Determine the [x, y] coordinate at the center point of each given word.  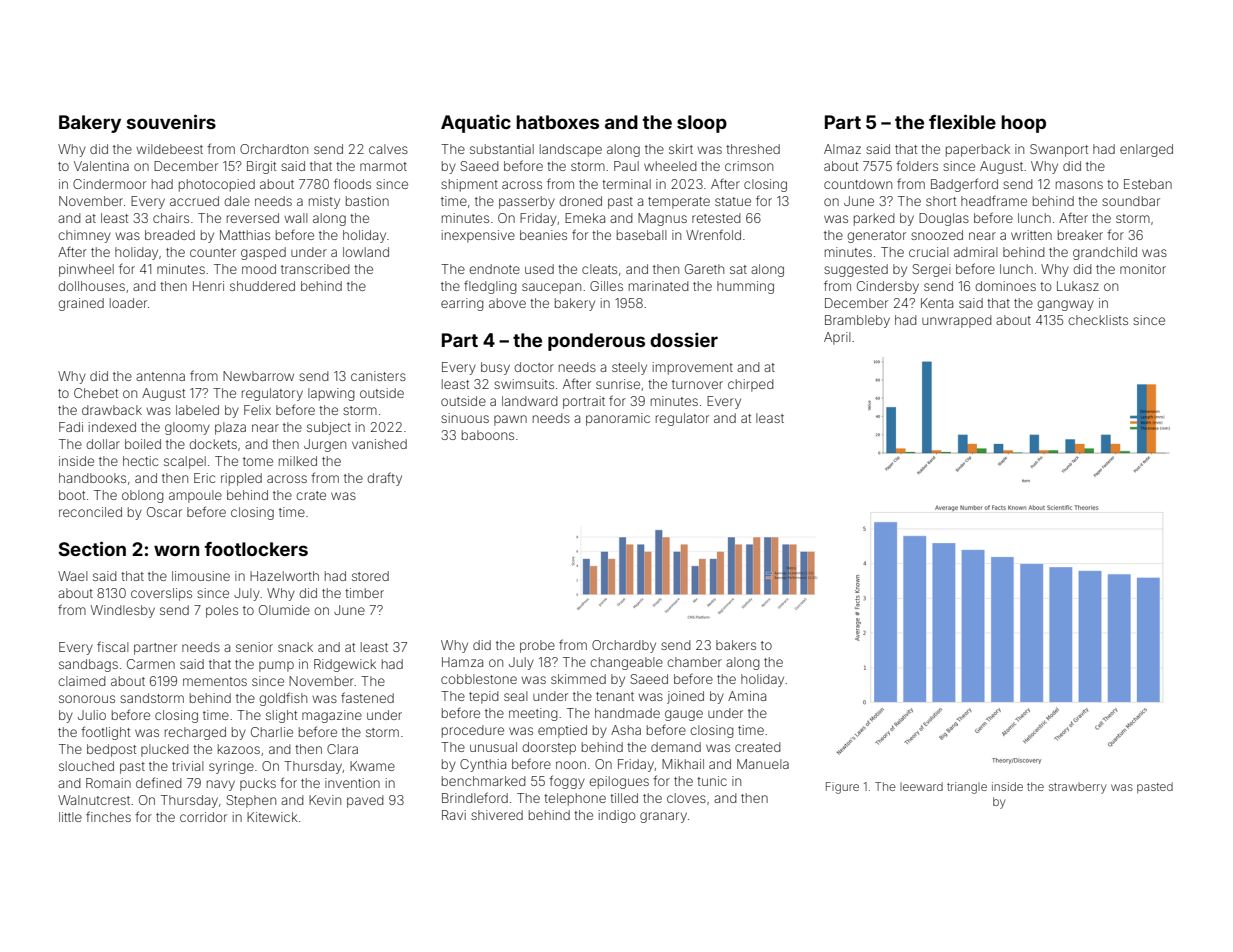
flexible [962, 121]
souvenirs [171, 121]
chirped [751, 385]
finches [108, 816]
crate [311, 495]
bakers [736, 645]
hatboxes [557, 122]
